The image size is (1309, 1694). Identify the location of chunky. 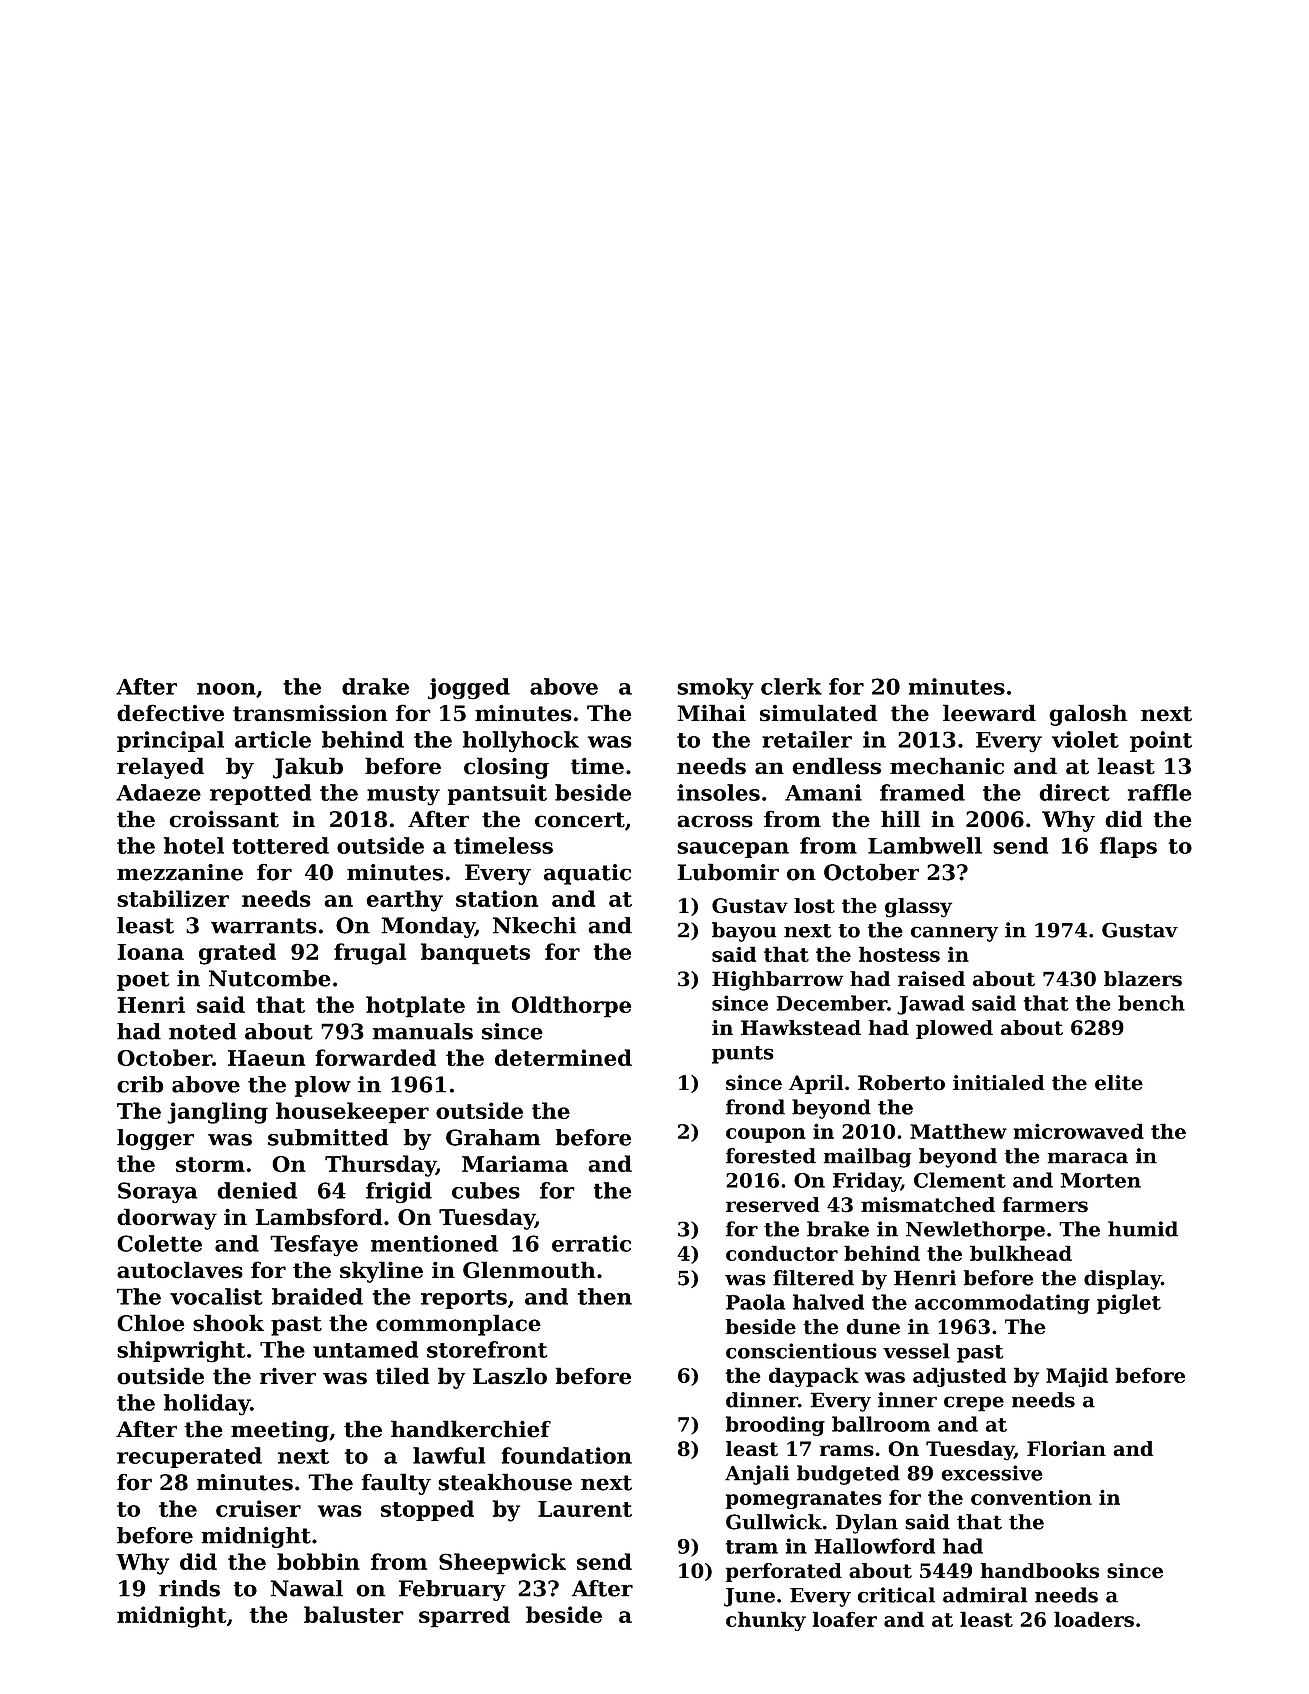
(766, 1621).
